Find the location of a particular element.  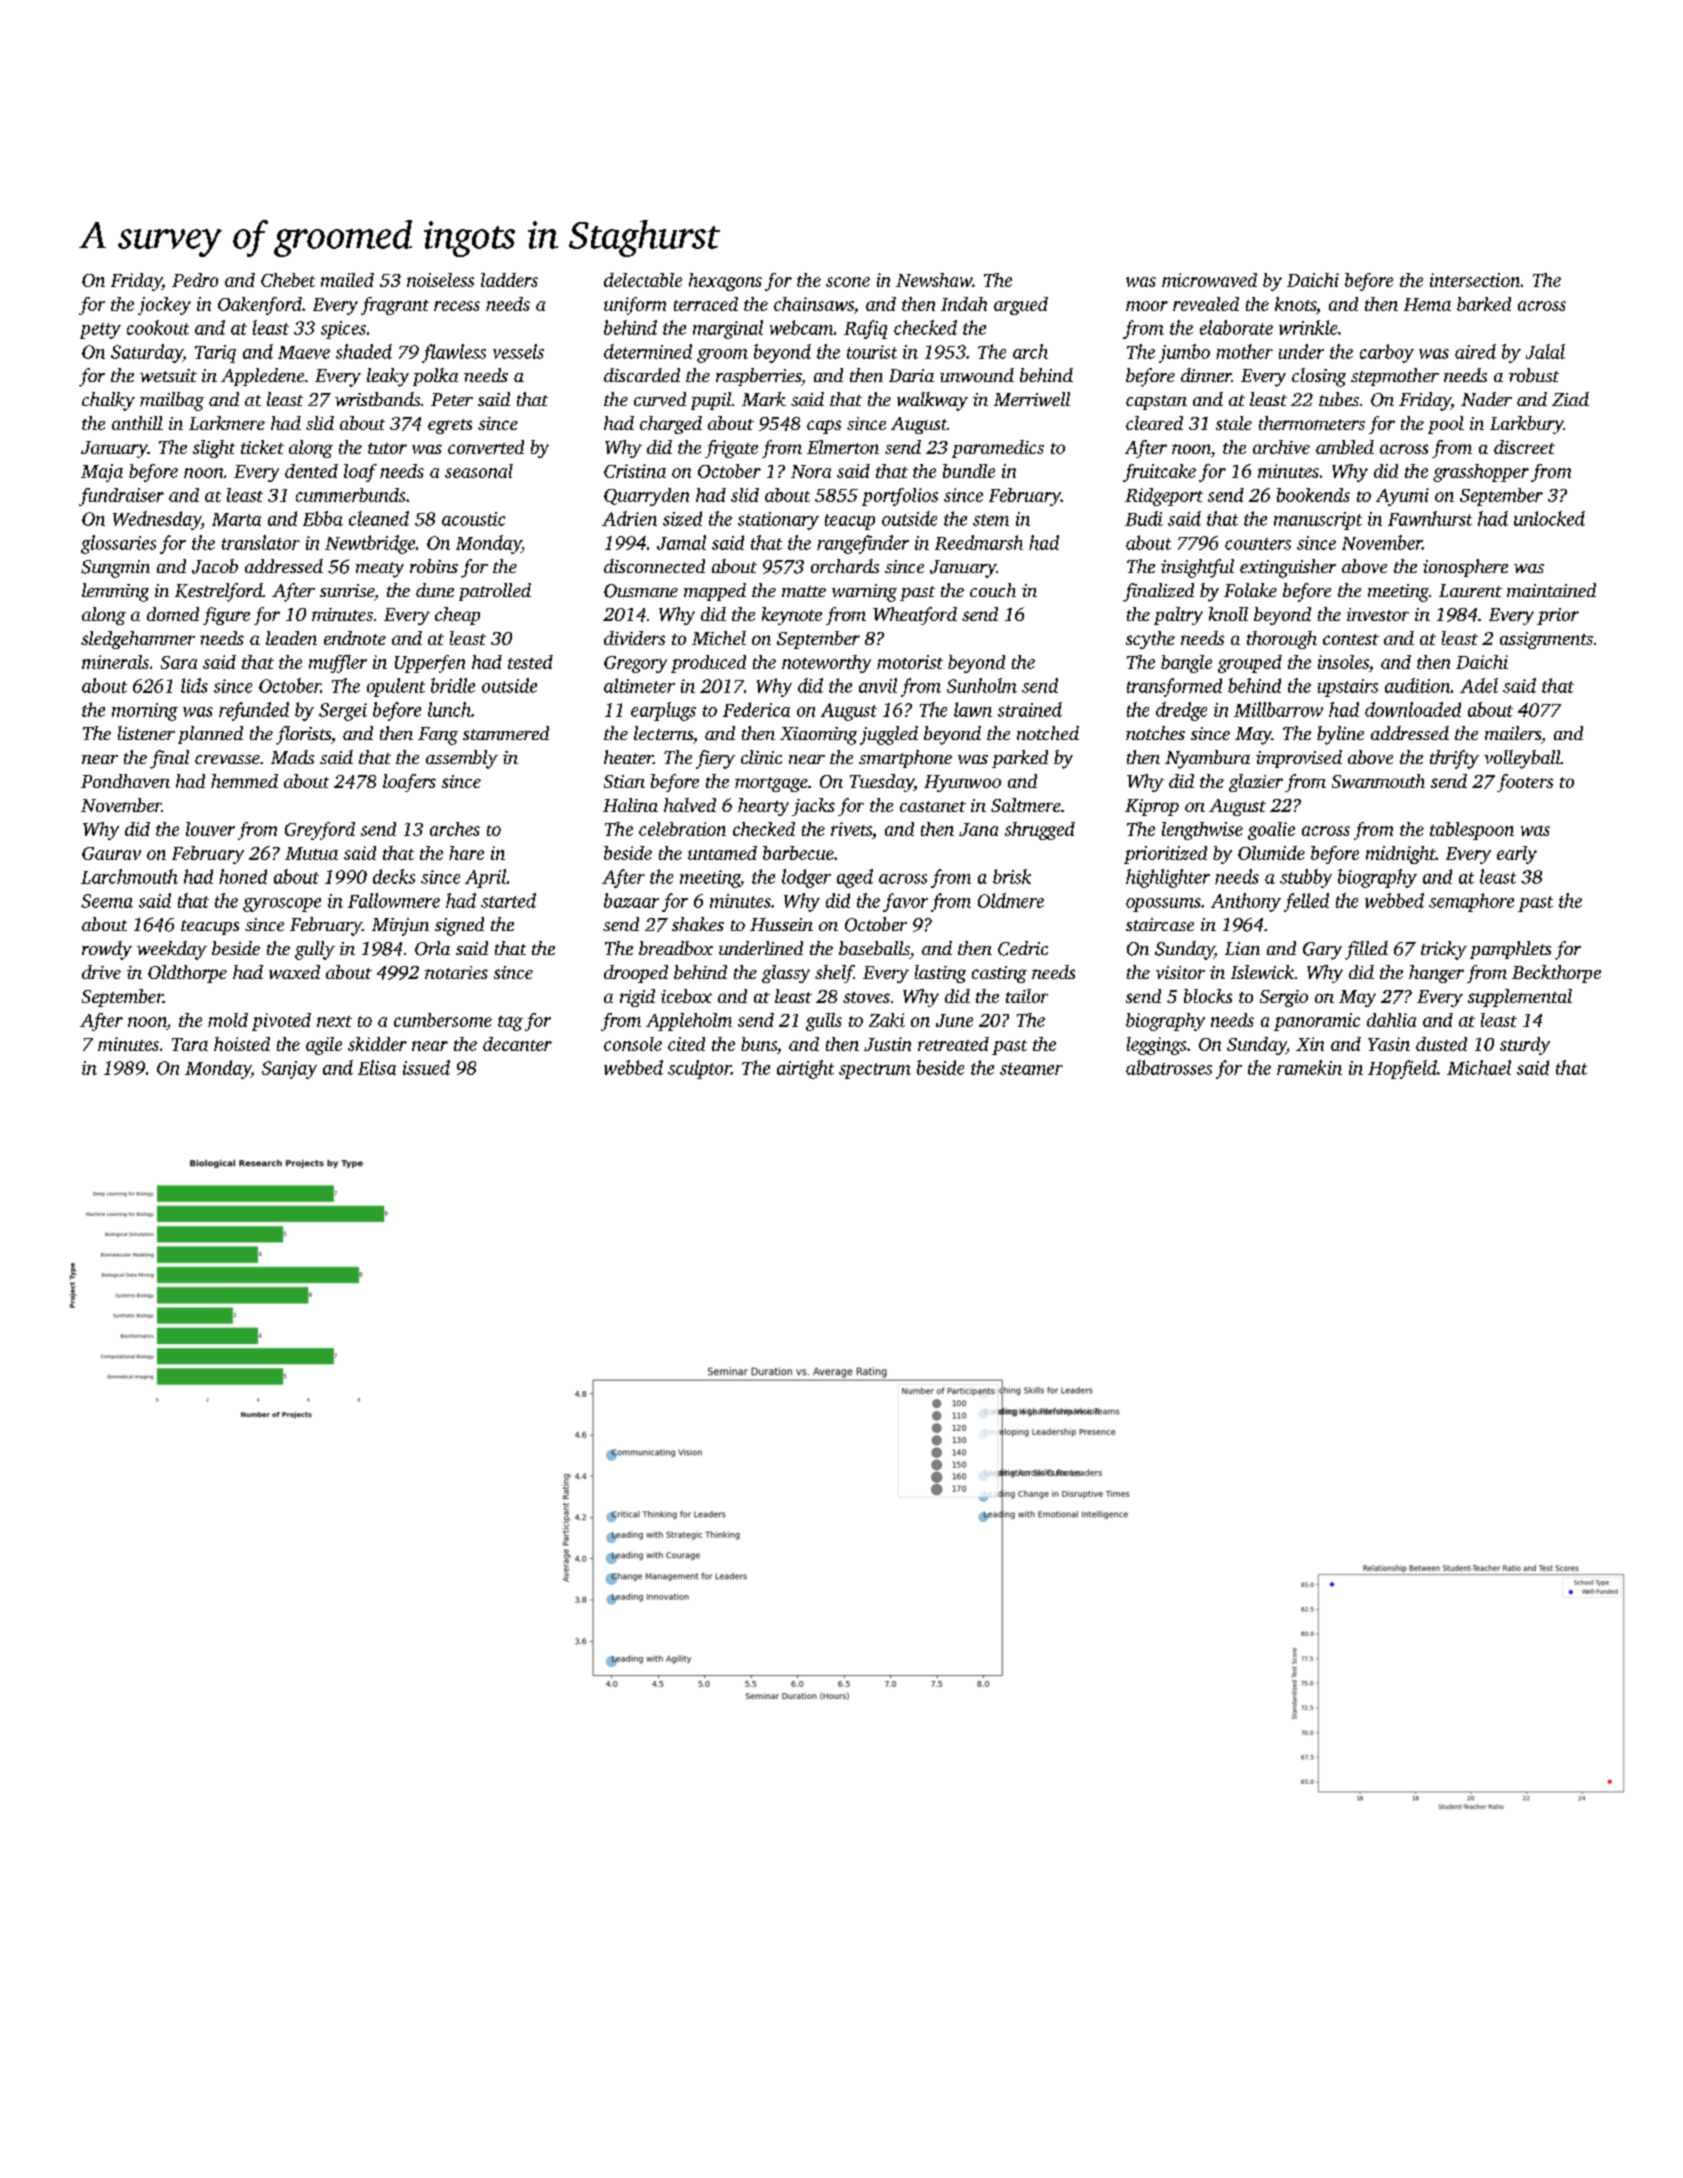

mailers is located at coordinates (1513, 733).
